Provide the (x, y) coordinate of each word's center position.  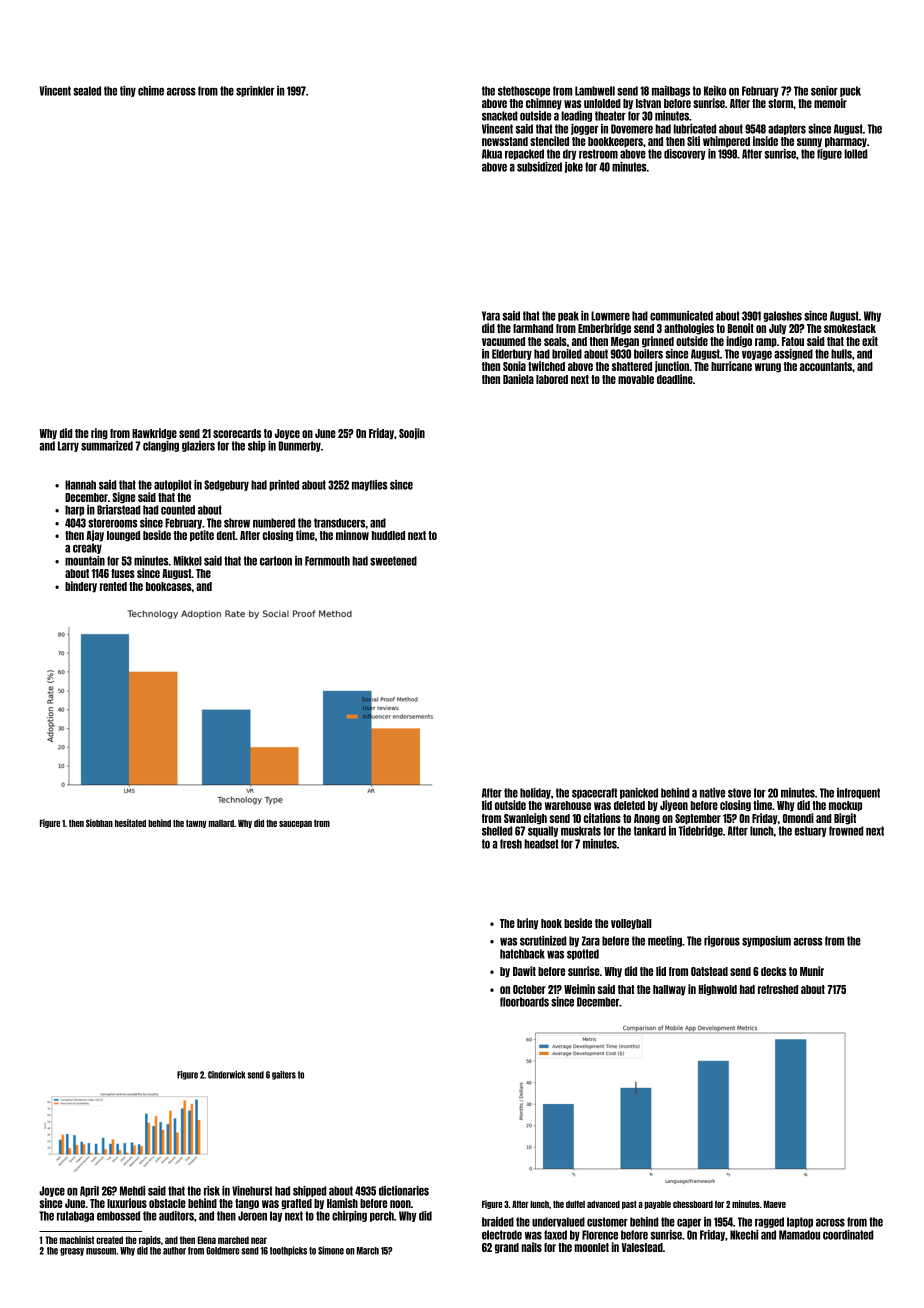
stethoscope (524, 91)
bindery (81, 587)
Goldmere (222, 1251)
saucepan (295, 824)
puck (850, 91)
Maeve (775, 1204)
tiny (128, 91)
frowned (846, 831)
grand (507, 1248)
